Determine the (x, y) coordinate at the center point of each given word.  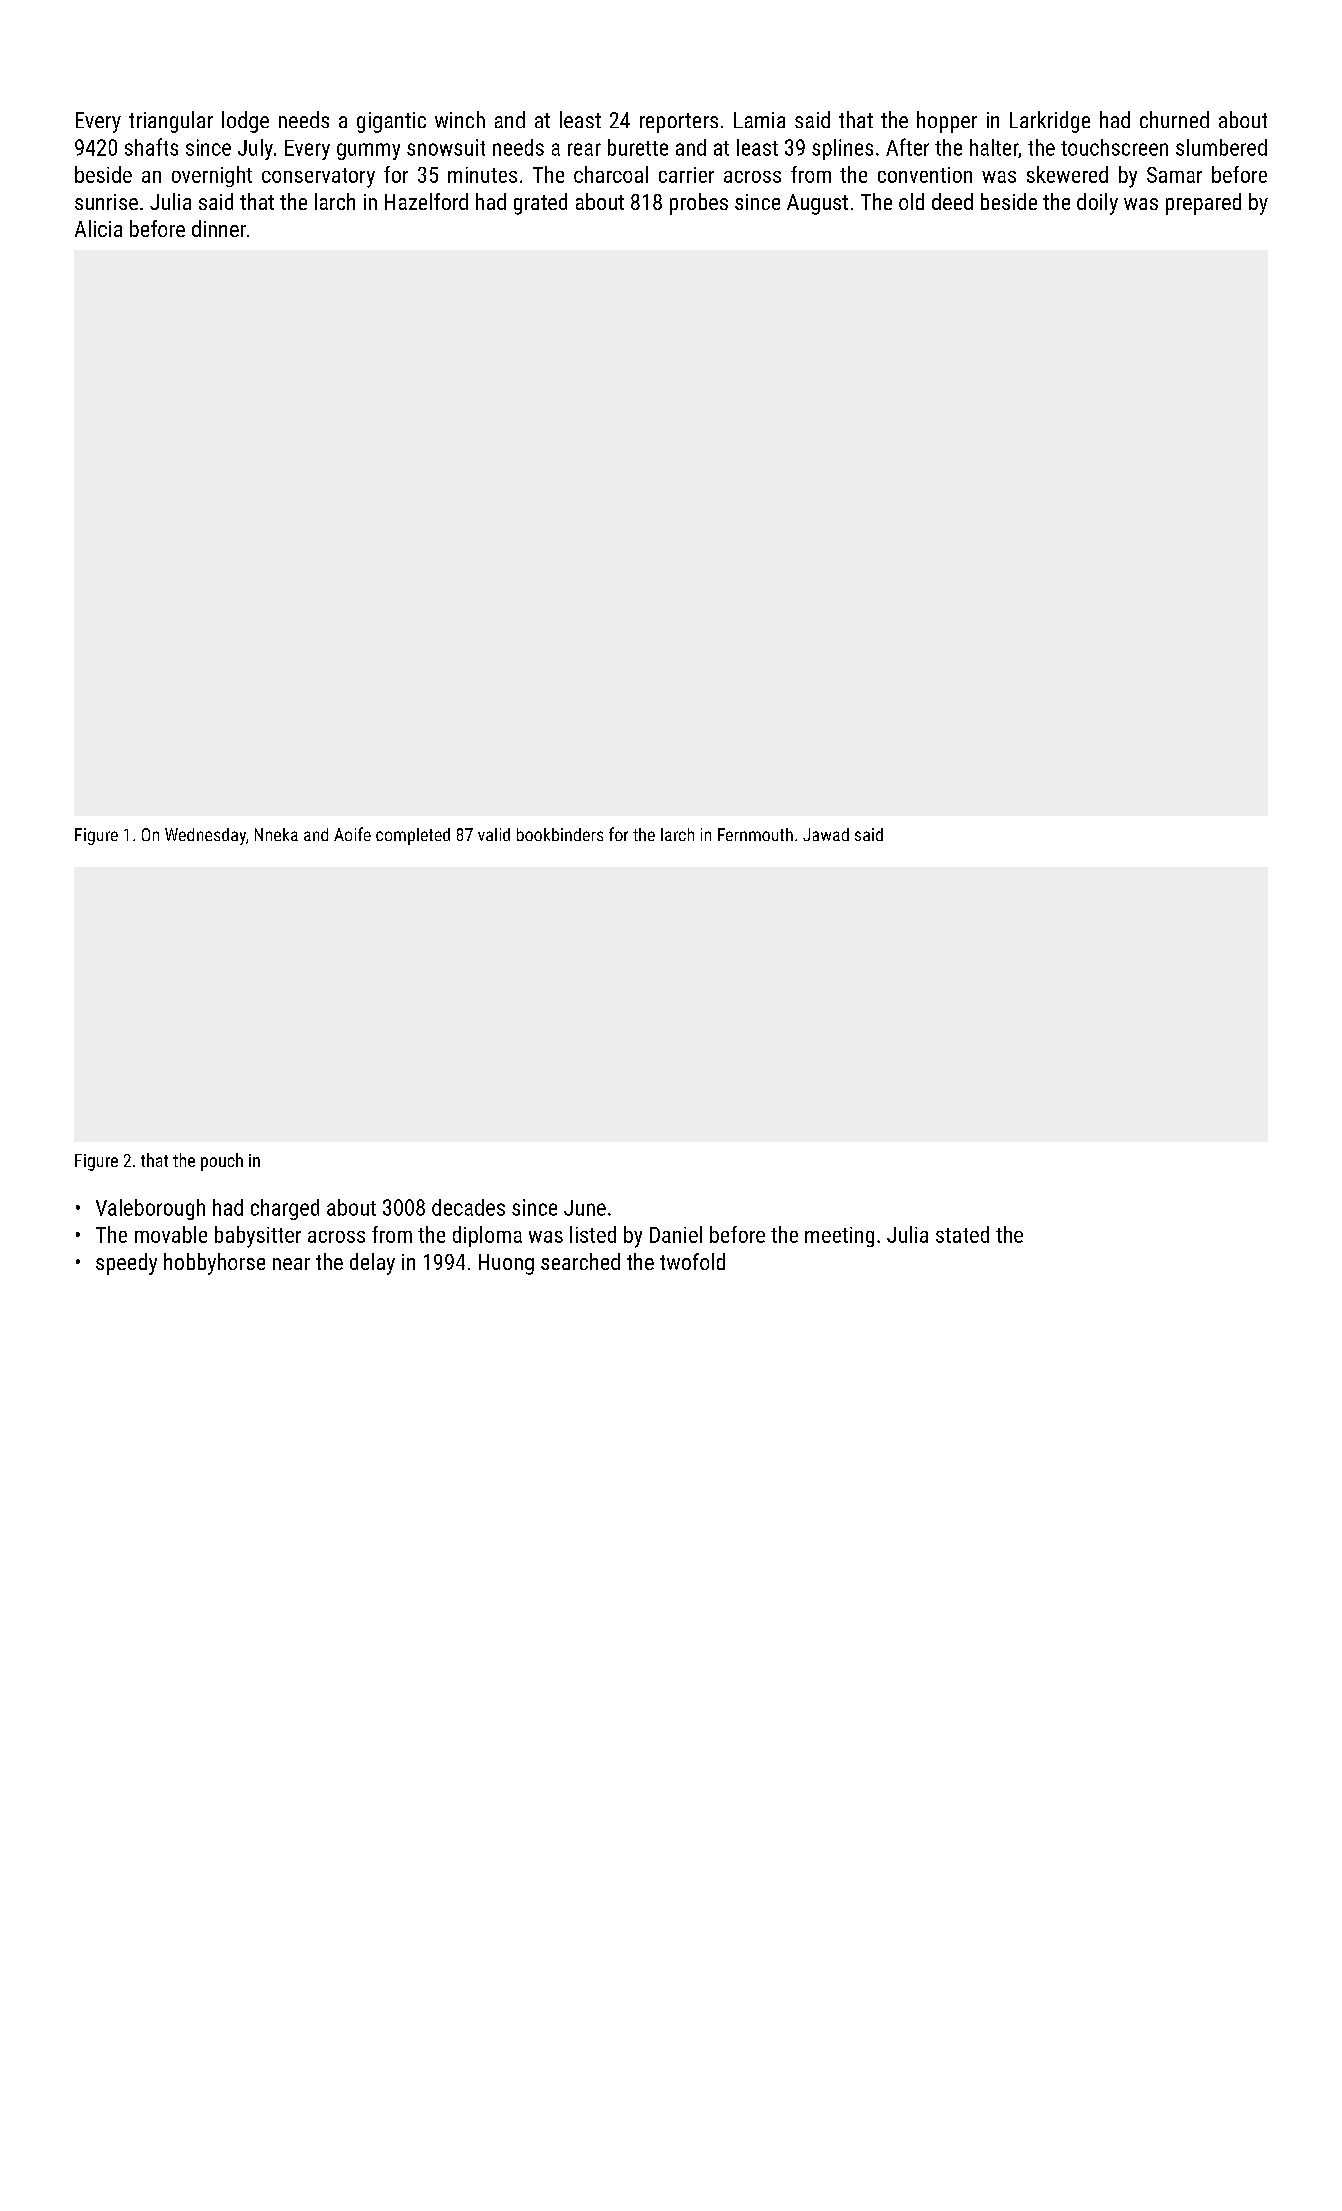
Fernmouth (755, 834)
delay (372, 1264)
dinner (219, 228)
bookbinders (560, 834)
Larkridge (1050, 122)
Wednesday (205, 836)
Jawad (826, 834)
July (255, 149)
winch (460, 119)
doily (1097, 204)
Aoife (352, 834)
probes (699, 204)
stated (962, 1234)
